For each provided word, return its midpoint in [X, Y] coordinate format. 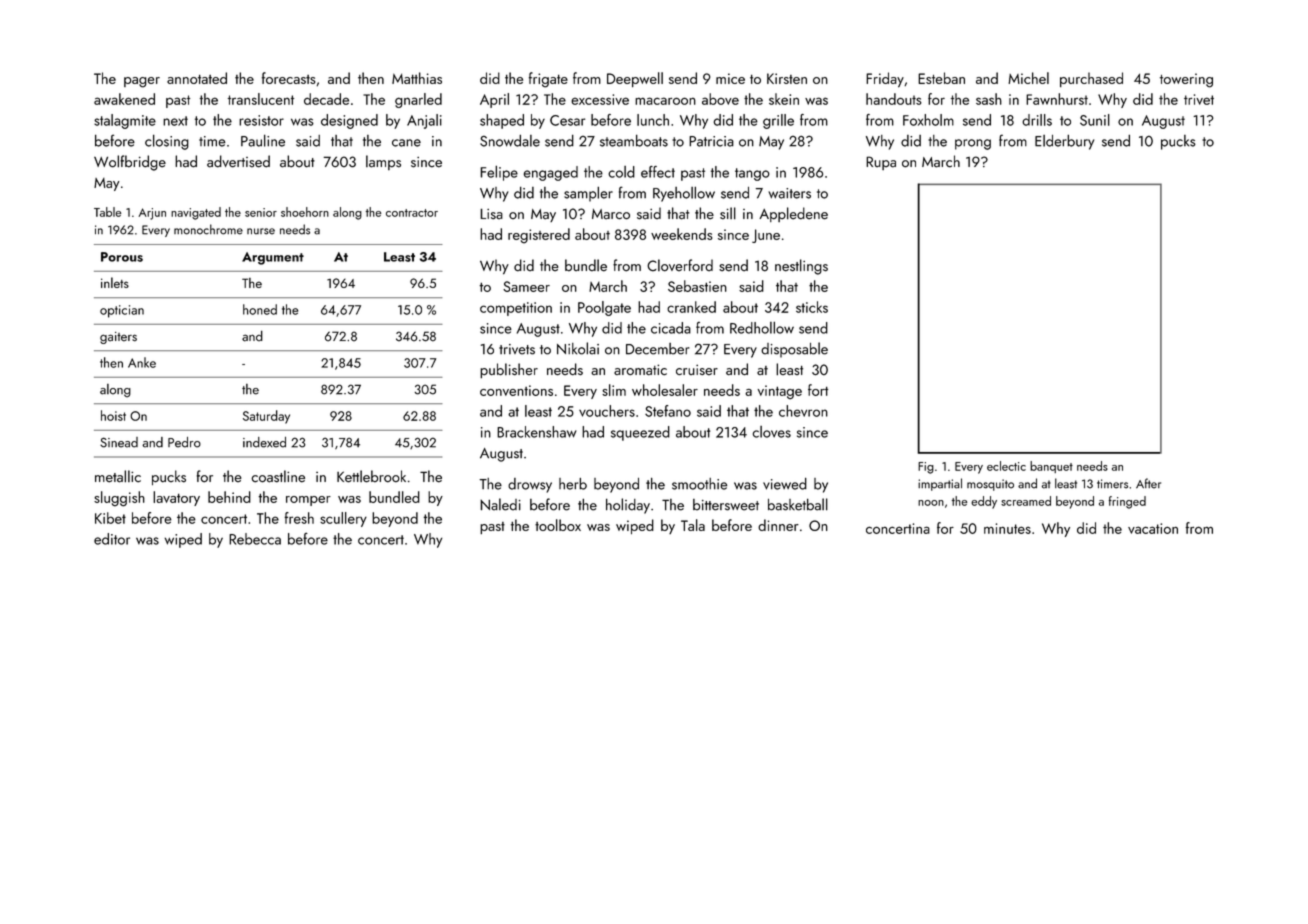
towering [1186, 80]
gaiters [118, 338]
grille [778, 121]
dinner [778, 525]
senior [261, 212]
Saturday [266, 417]
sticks [812, 307]
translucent [261, 99]
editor [112, 539]
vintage [780, 392]
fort [818, 390]
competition [516, 309]
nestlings [801, 267]
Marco [611, 214]
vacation [1153, 528]
